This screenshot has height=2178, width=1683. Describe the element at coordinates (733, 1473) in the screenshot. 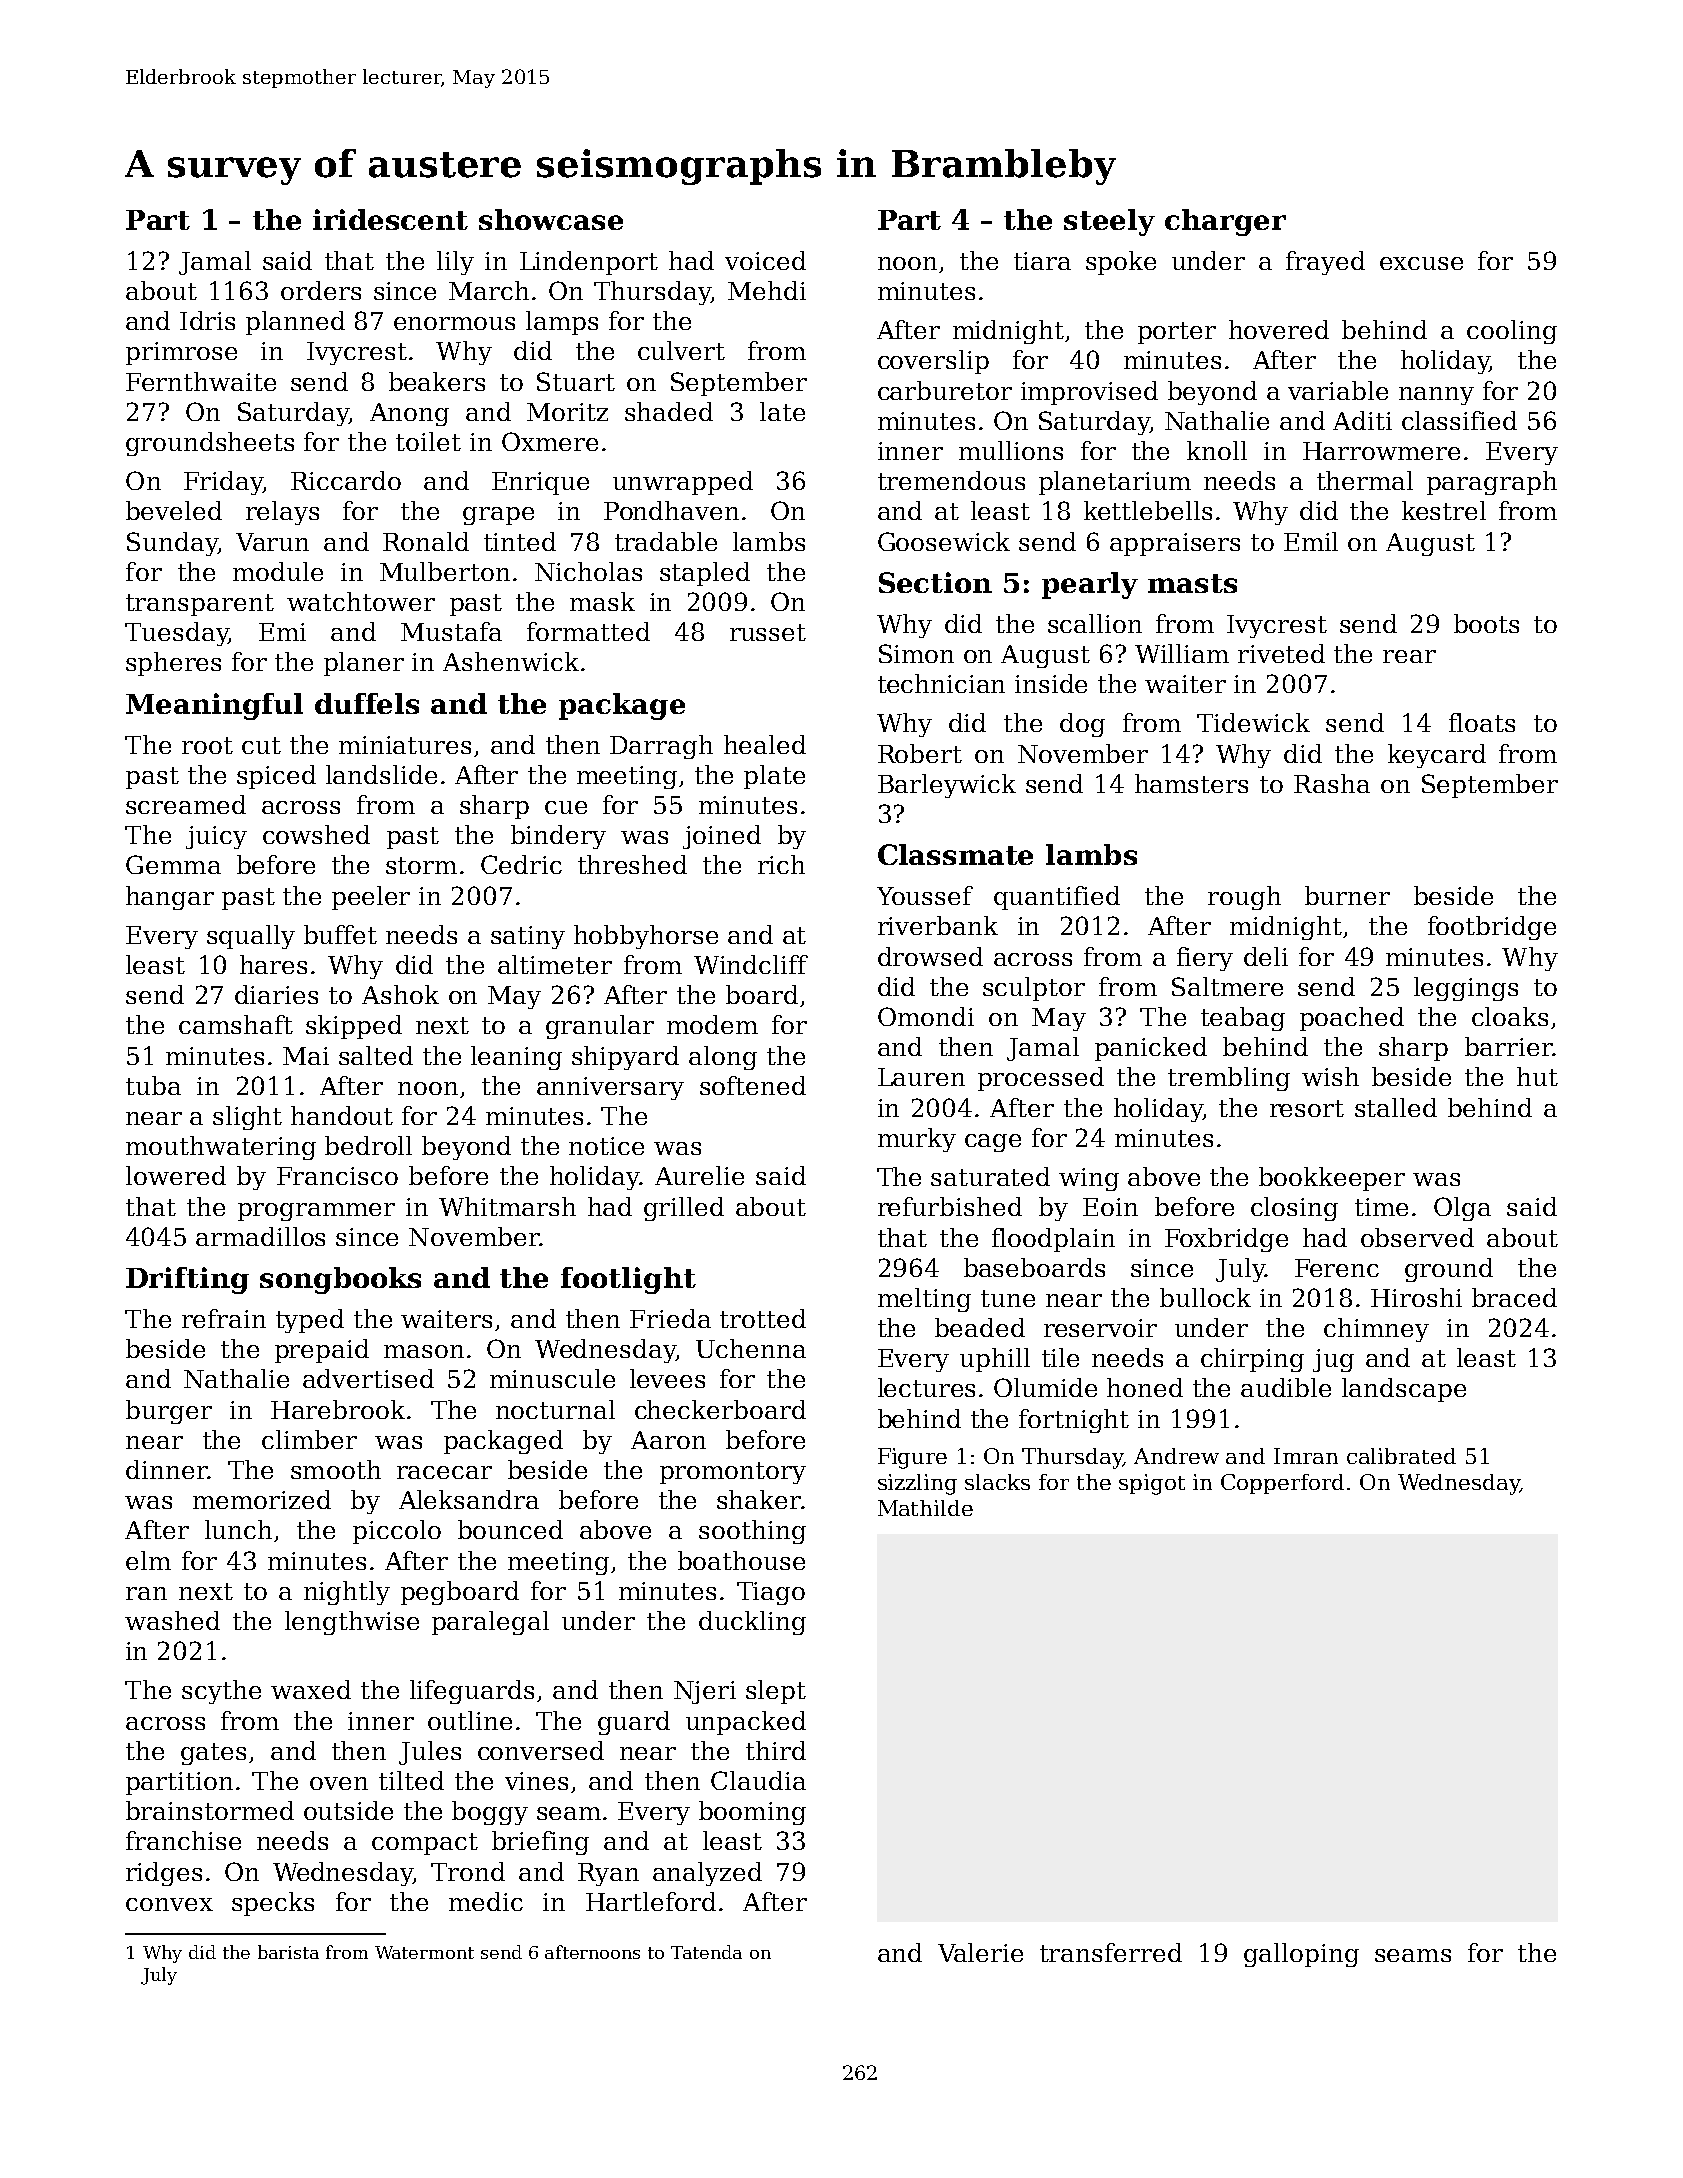

I see `promontory` at that location.
